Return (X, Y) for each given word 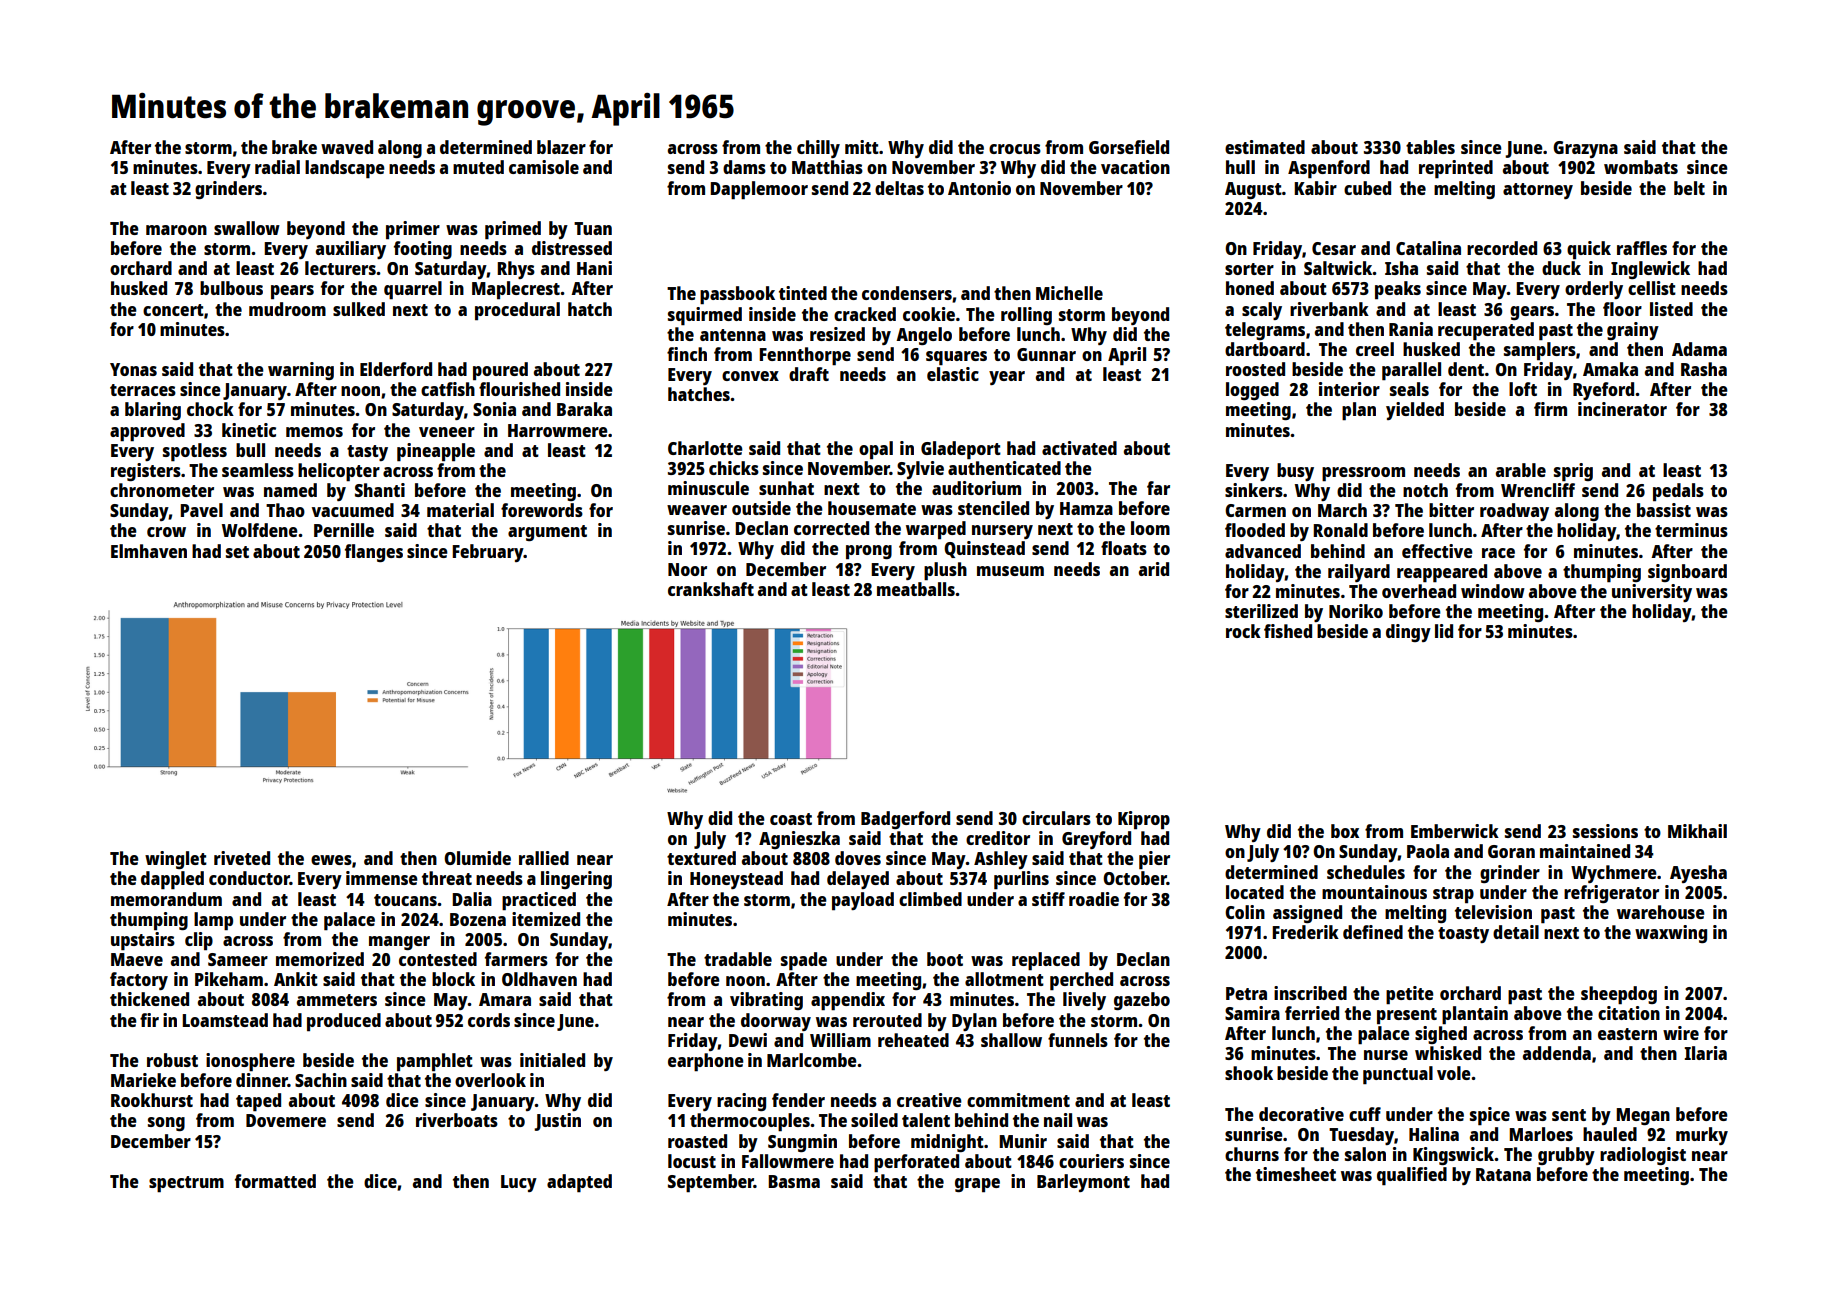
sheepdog (1619, 995)
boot (945, 959)
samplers (1540, 351)
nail (1058, 1120)
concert (173, 310)
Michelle (1069, 293)
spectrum (186, 1184)
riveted (242, 858)
